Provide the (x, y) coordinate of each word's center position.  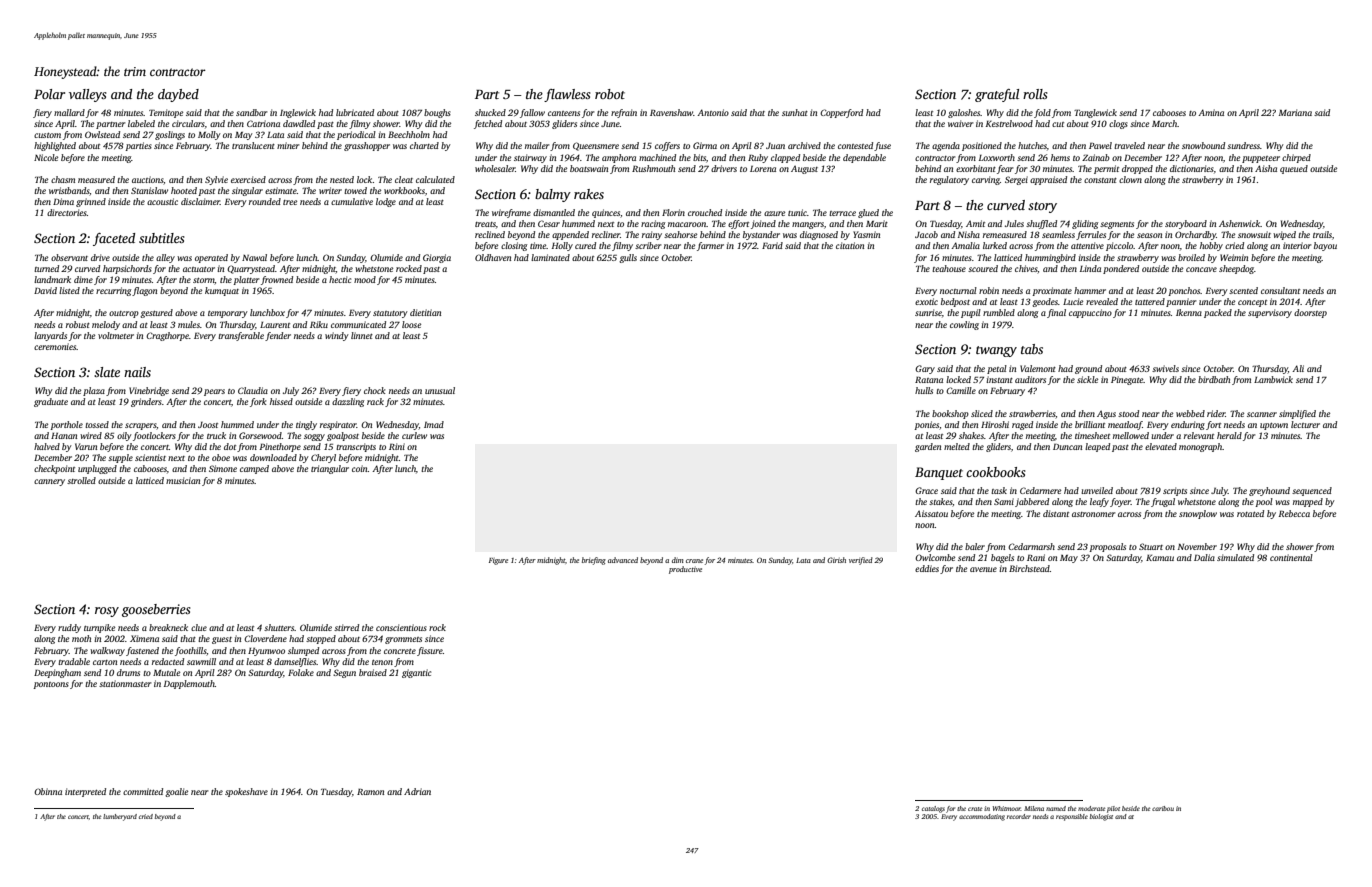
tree (290, 202)
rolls (1035, 94)
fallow (532, 113)
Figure (498, 561)
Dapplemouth (189, 684)
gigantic (416, 673)
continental (1291, 557)
